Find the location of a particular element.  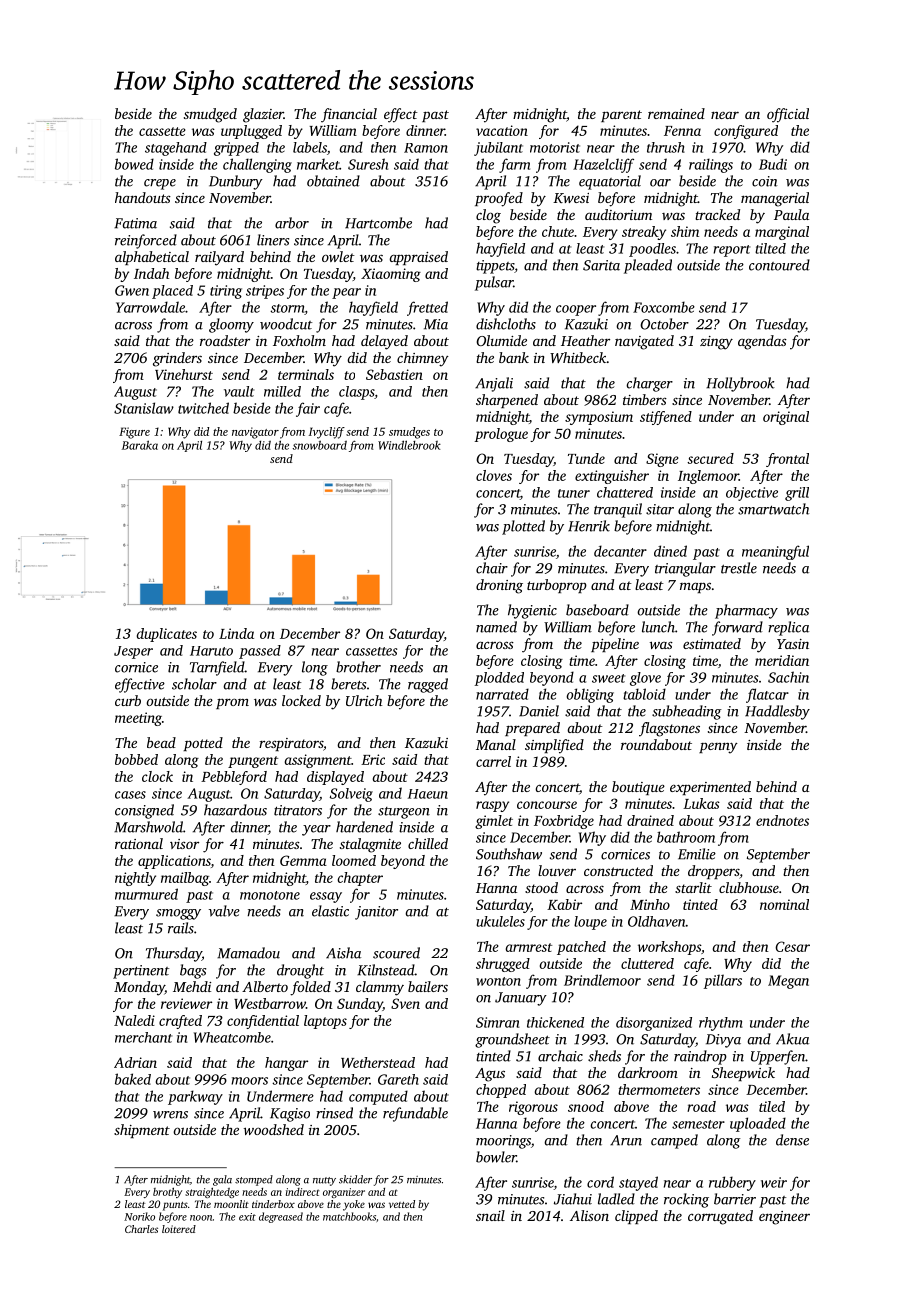

smudged is located at coordinates (210, 115).
